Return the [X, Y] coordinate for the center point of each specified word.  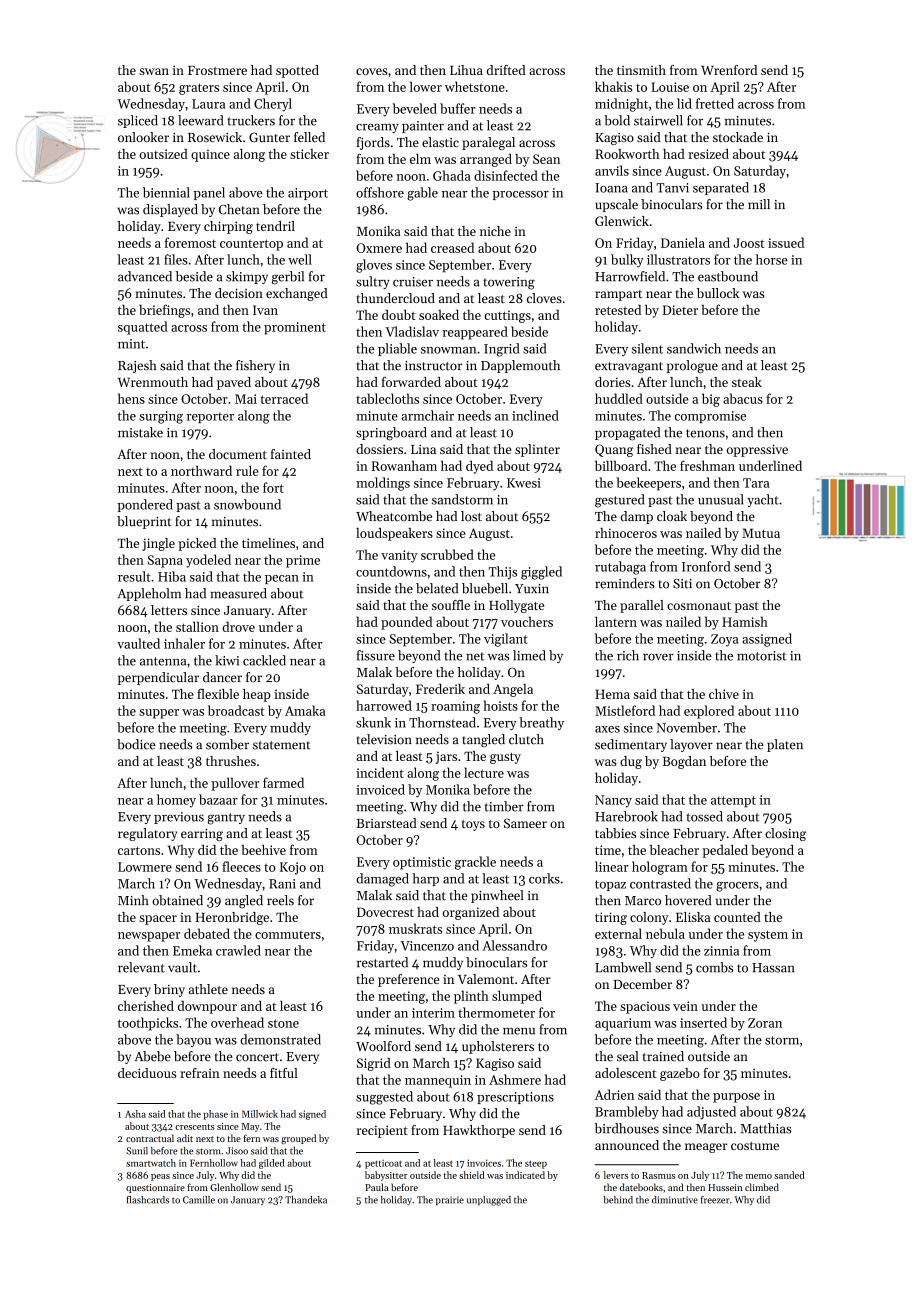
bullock [718, 293]
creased [452, 247]
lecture [484, 772]
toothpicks [148, 1024]
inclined [535, 415]
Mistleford [625, 710]
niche [495, 231]
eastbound [728, 276]
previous [179, 818]
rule [247, 470]
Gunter [269, 137]
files [176, 259]
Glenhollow [234, 1187]
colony [649, 918]
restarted [382, 962]
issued [786, 242]
